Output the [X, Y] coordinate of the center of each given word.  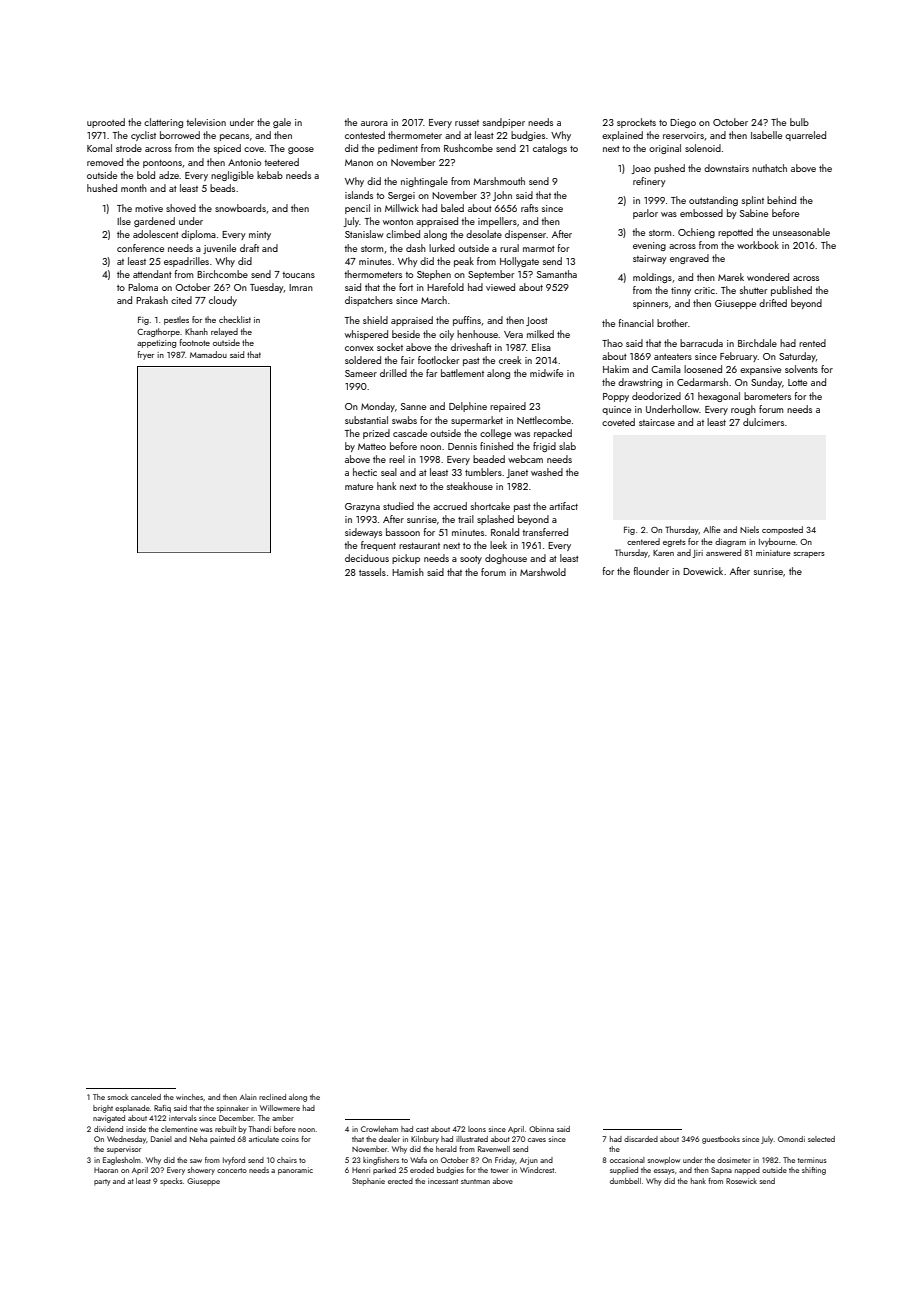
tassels [372, 572]
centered [643, 541]
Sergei [401, 196]
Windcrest [537, 1170]
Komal [99, 148]
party [102, 1182]
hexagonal [719, 397]
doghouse [506, 559]
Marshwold [543, 572]
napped [747, 1171]
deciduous [367, 558]
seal [389, 472]
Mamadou [208, 354]
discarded [641, 1139]
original [665, 149]
